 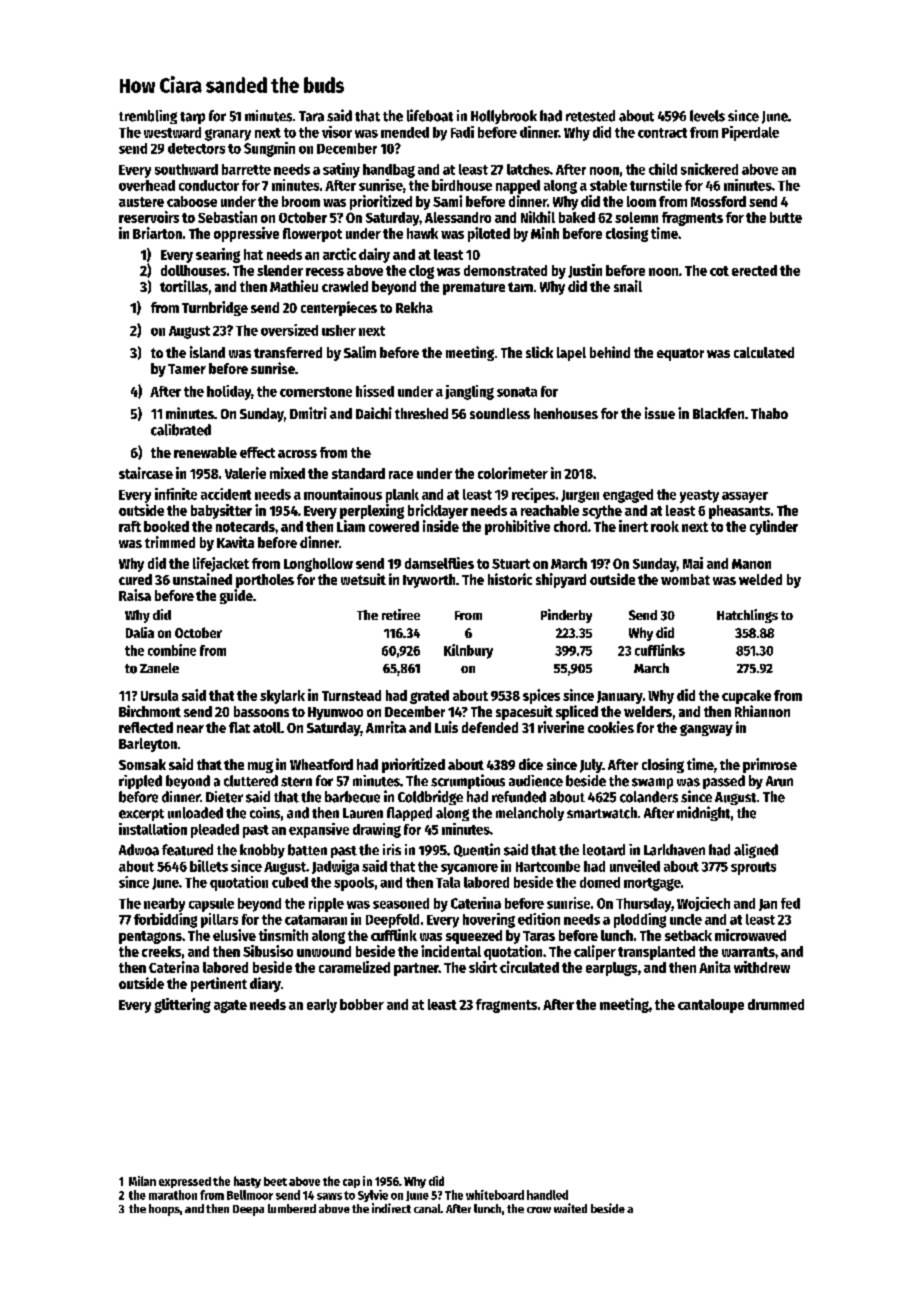 What do you see at coordinates (548, 866) in the image?
I see `Hartcombe` at bounding box center [548, 866].
